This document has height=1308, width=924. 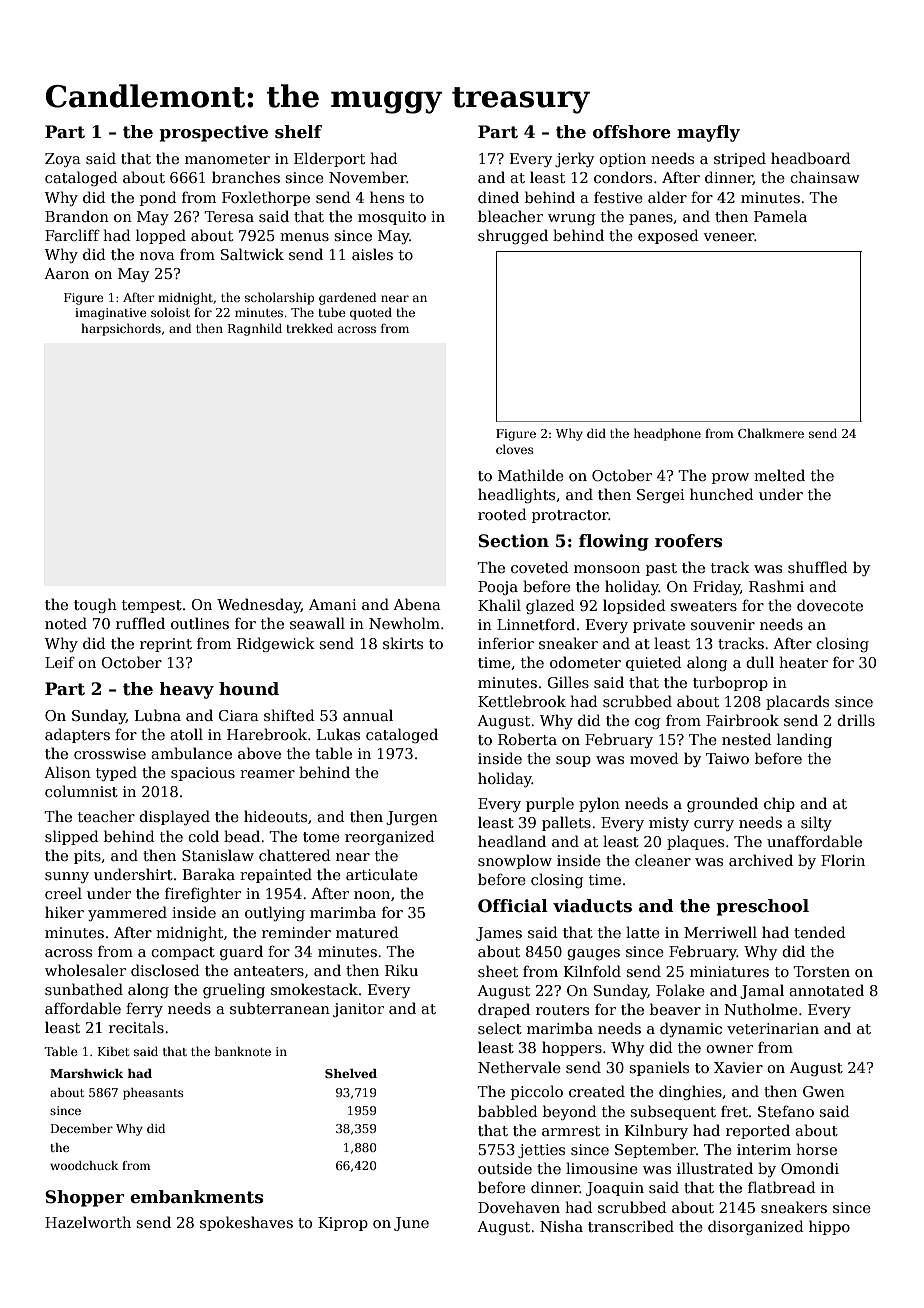 What do you see at coordinates (727, 758) in the document?
I see `Taiwo` at bounding box center [727, 758].
